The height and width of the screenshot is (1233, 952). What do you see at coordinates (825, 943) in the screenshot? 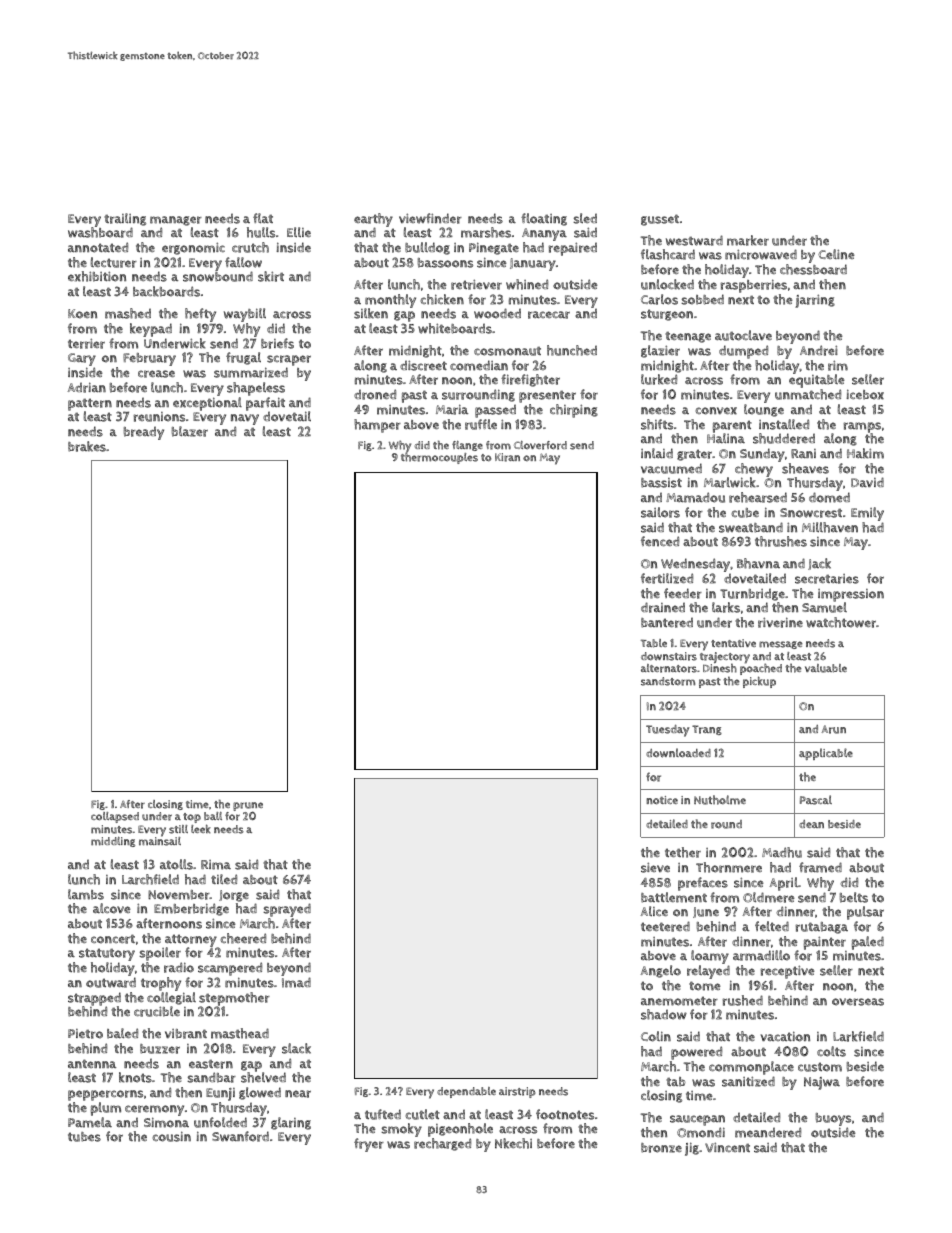
I see `painter` at bounding box center [825, 943].
